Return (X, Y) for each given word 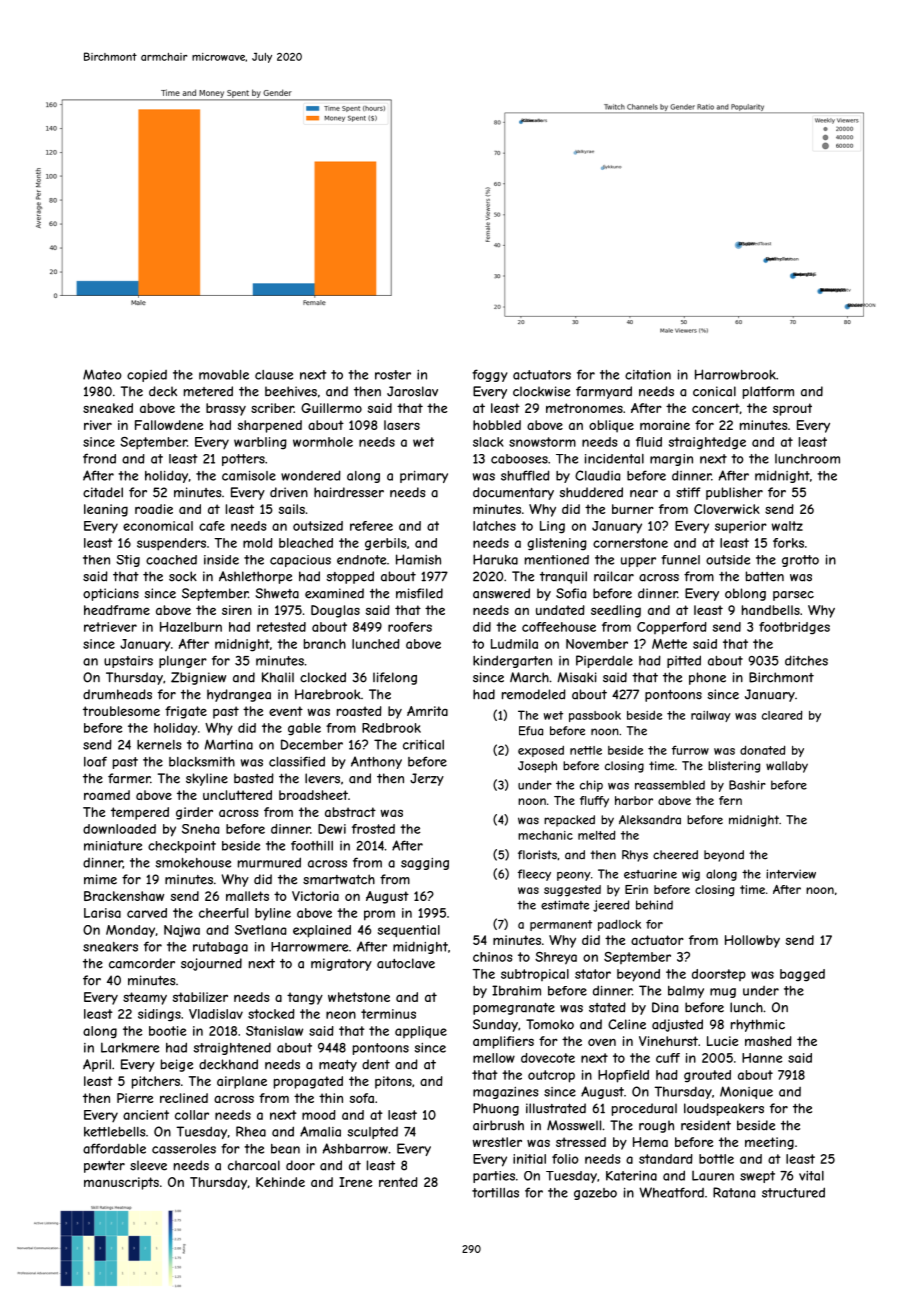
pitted (684, 661)
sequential (409, 931)
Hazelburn (191, 627)
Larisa (102, 913)
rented (398, 1182)
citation (648, 375)
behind (654, 905)
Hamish (418, 559)
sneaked (108, 408)
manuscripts (121, 1183)
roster (393, 375)
